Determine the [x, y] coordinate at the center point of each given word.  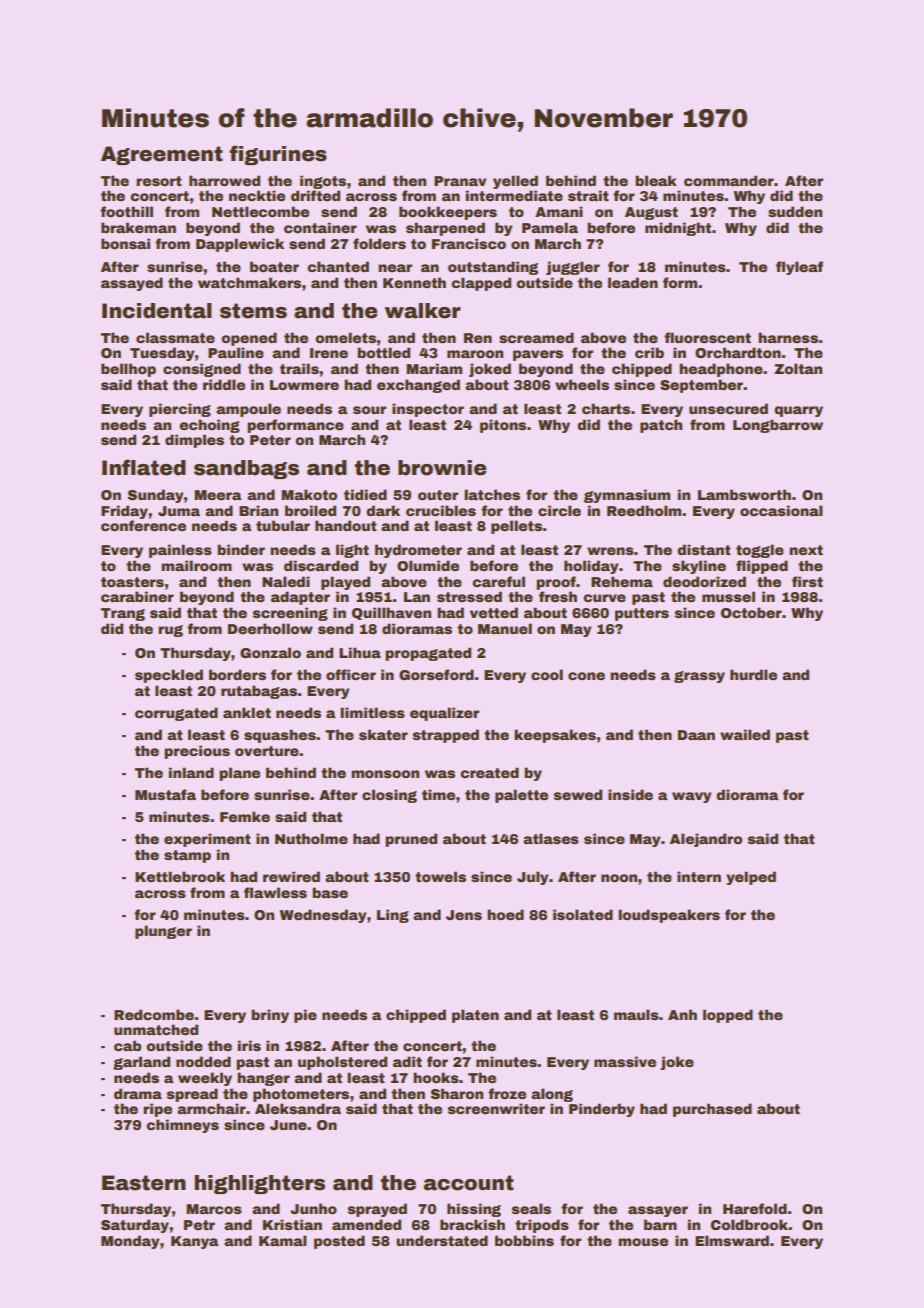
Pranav [460, 181]
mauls [636, 1014]
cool [547, 674]
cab [127, 1045]
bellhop [128, 370]
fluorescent [707, 337]
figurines [278, 155]
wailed [745, 734]
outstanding [493, 268]
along [552, 1095]
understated [442, 1240]
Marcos [214, 1209]
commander [729, 180]
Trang [123, 614]
